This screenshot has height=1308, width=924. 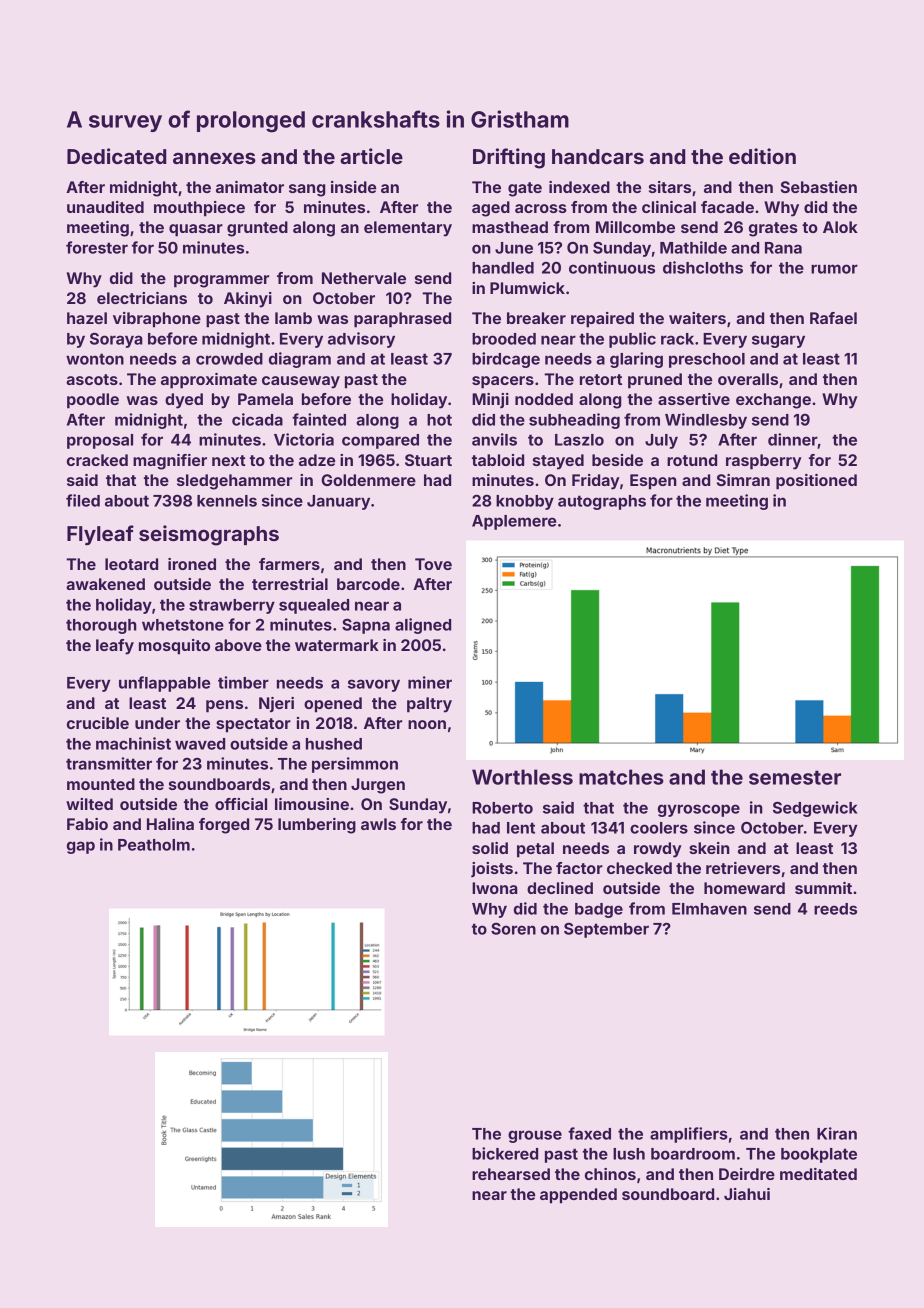 I want to click on Jiahui, so click(x=747, y=1194).
